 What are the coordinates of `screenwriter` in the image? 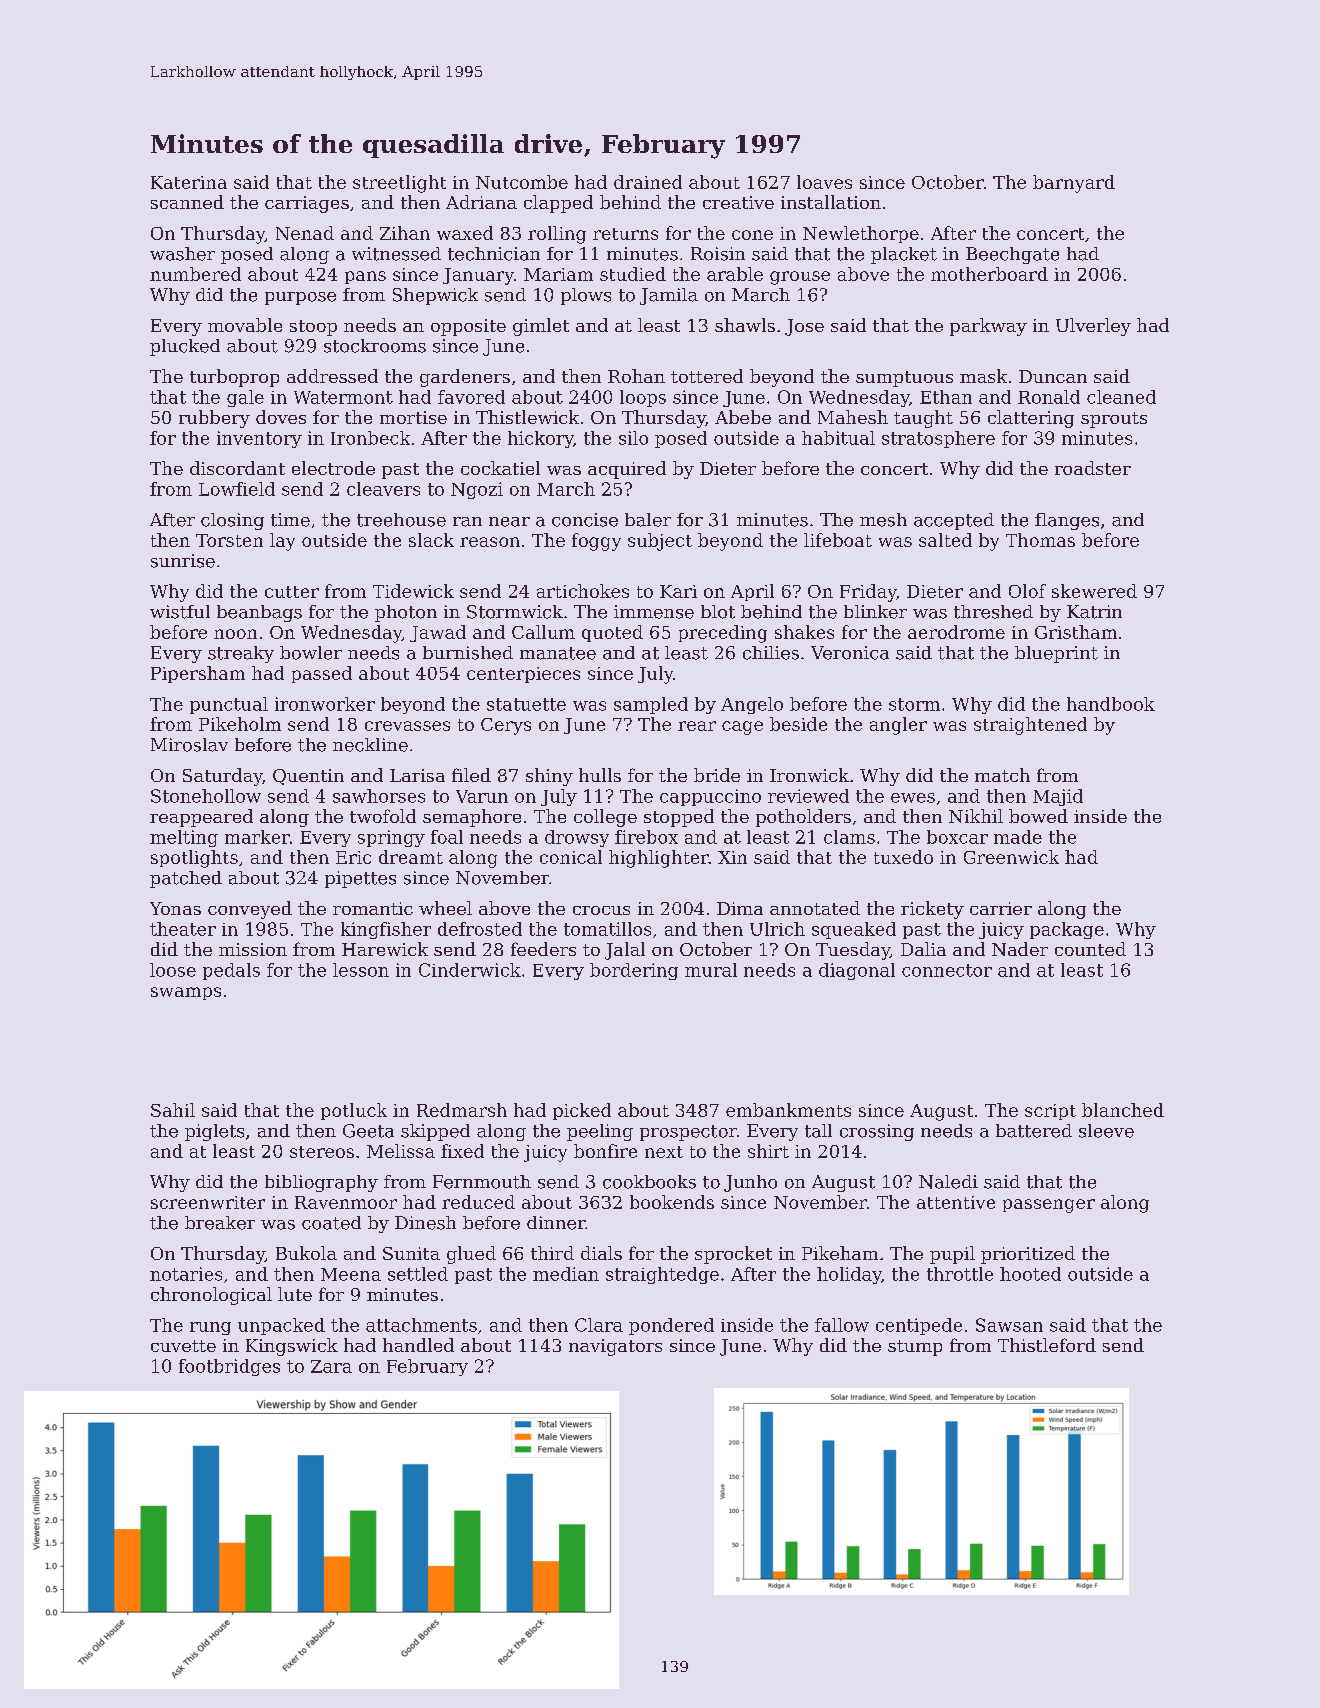 It's located at (208, 1202).
